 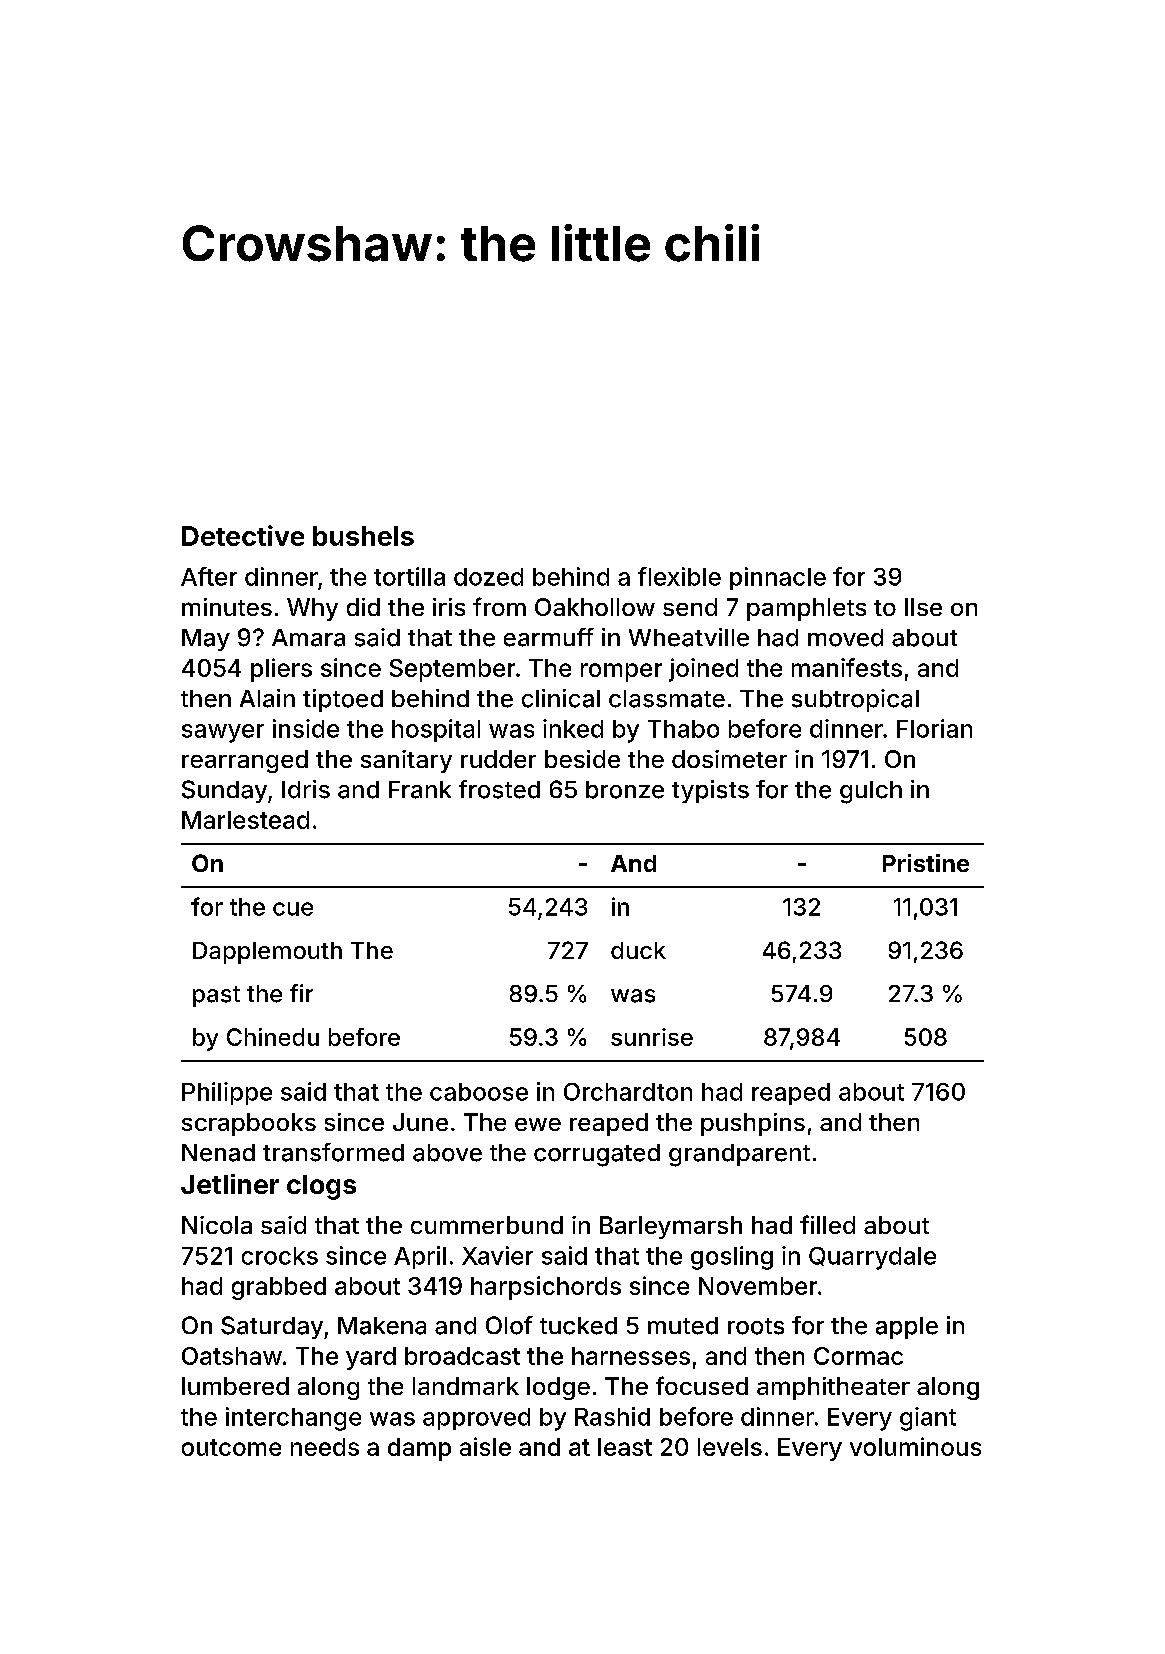 What do you see at coordinates (671, 1227) in the screenshot?
I see `Barleymarsh` at bounding box center [671, 1227].
